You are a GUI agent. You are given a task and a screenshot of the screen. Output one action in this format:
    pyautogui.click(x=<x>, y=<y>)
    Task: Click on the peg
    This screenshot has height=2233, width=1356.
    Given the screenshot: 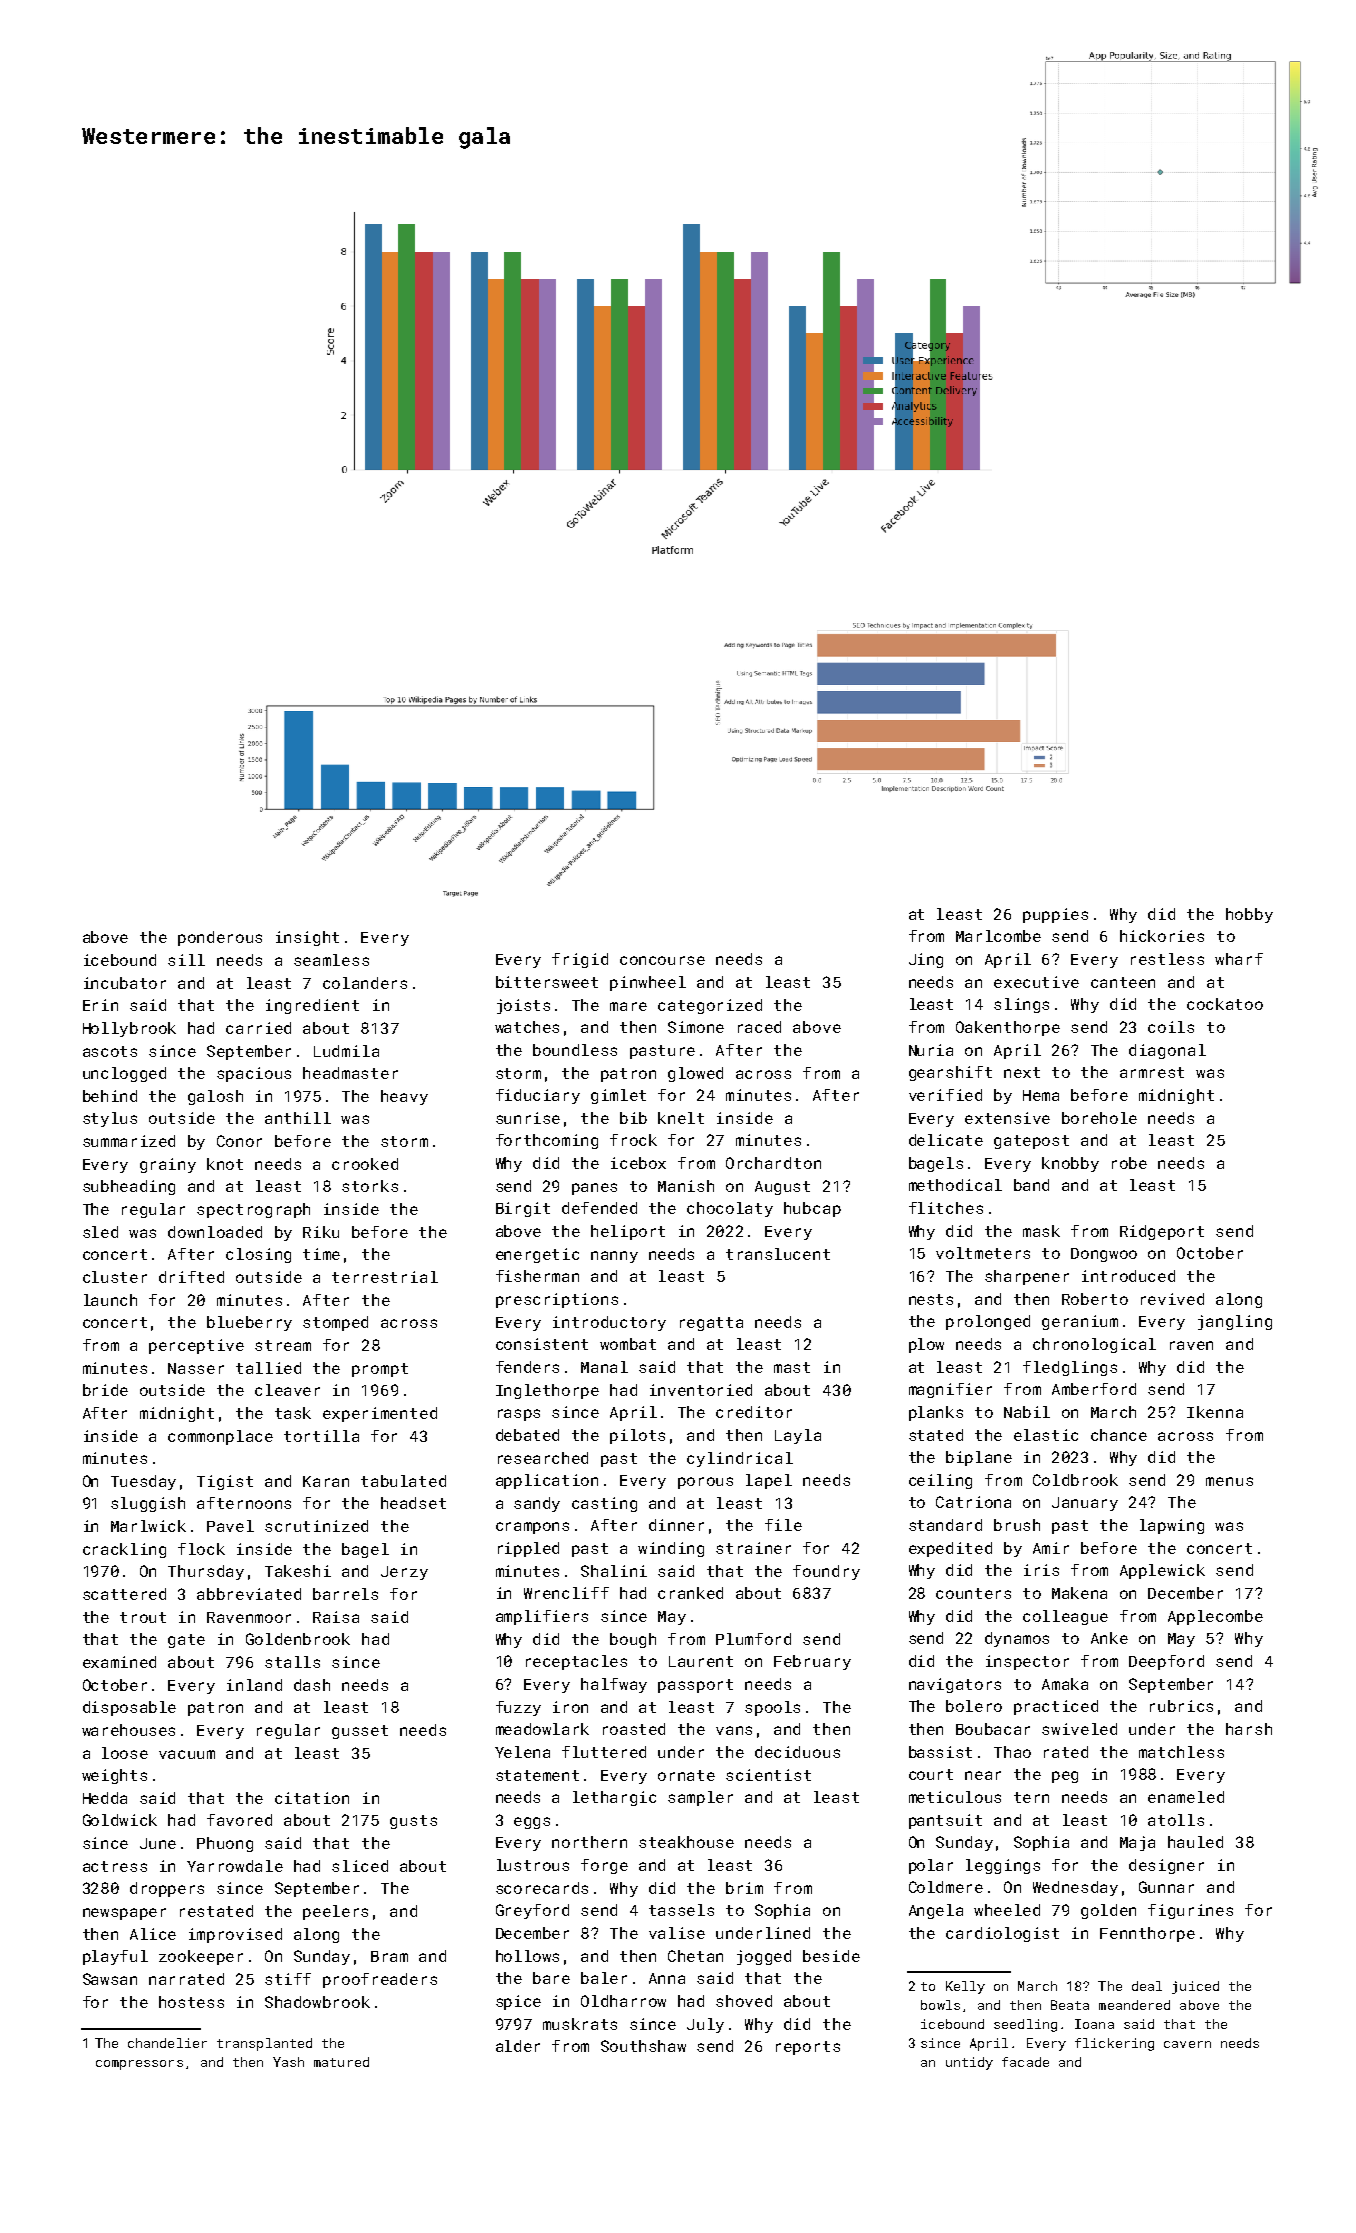 What is the action you would take?
    pyautogui.click(x=1065, y=1777)
